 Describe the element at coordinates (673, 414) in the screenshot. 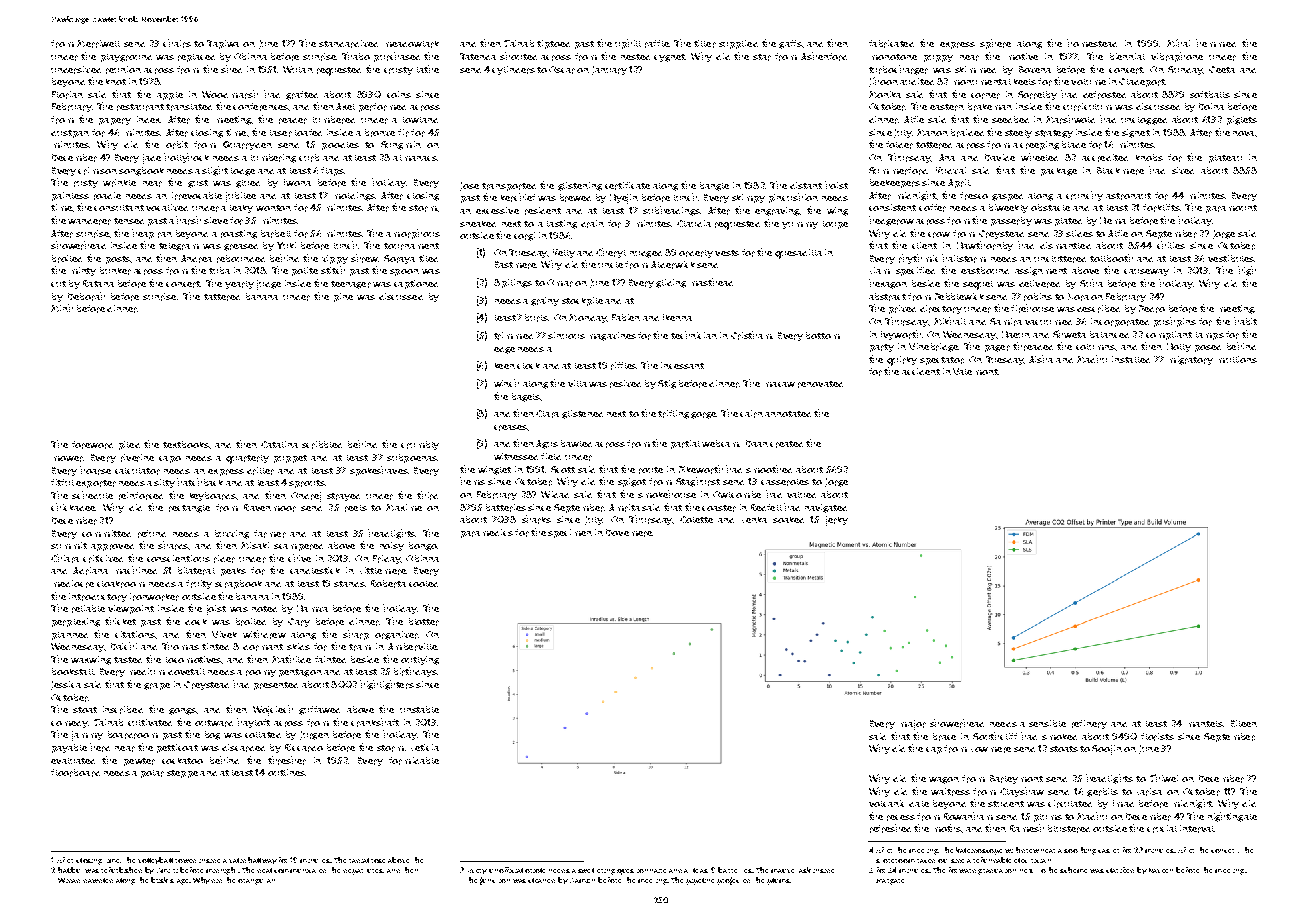

I see `trifling` at that location.
